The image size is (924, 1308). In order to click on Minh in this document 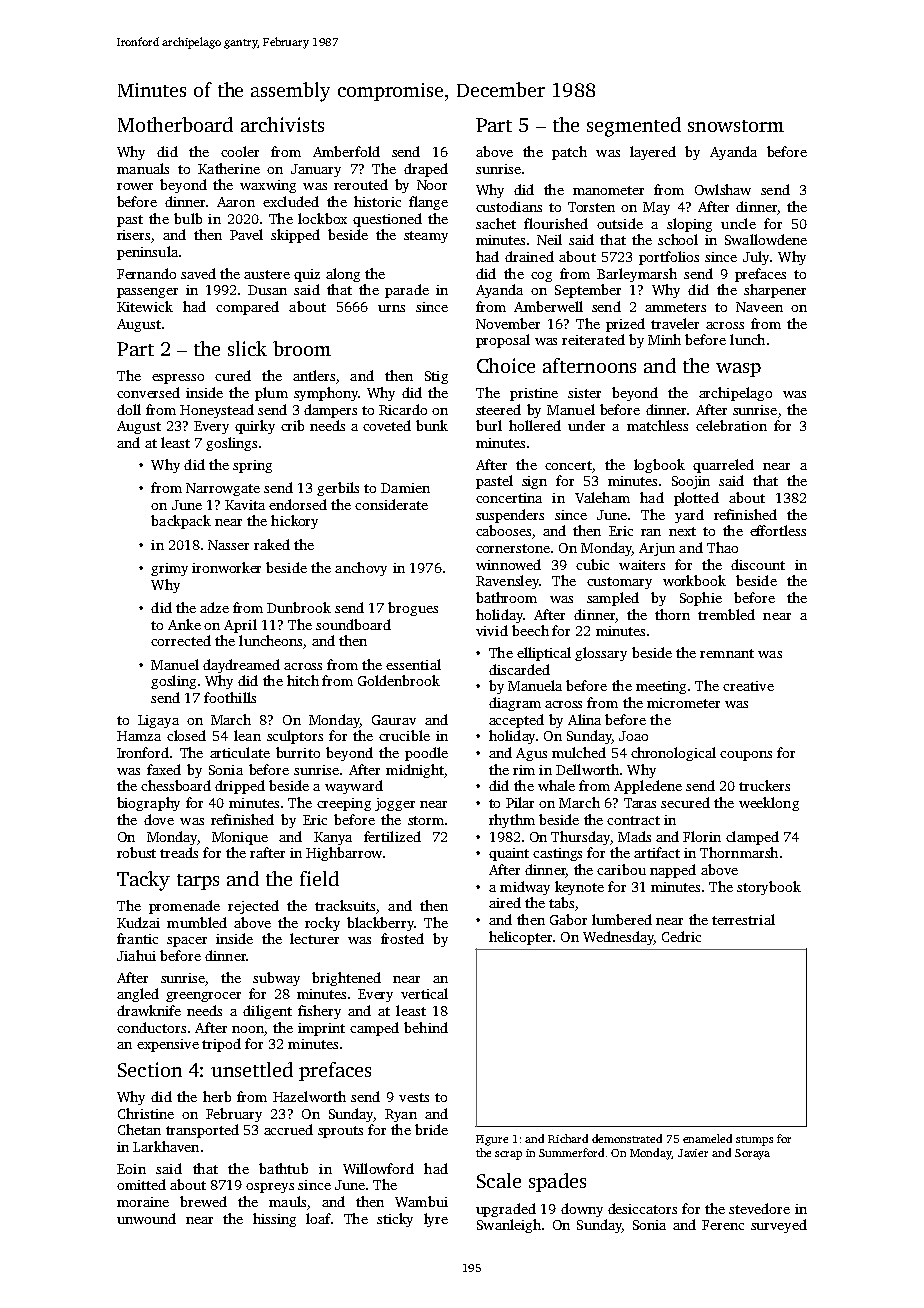, I will do `click(664, 339)`.
